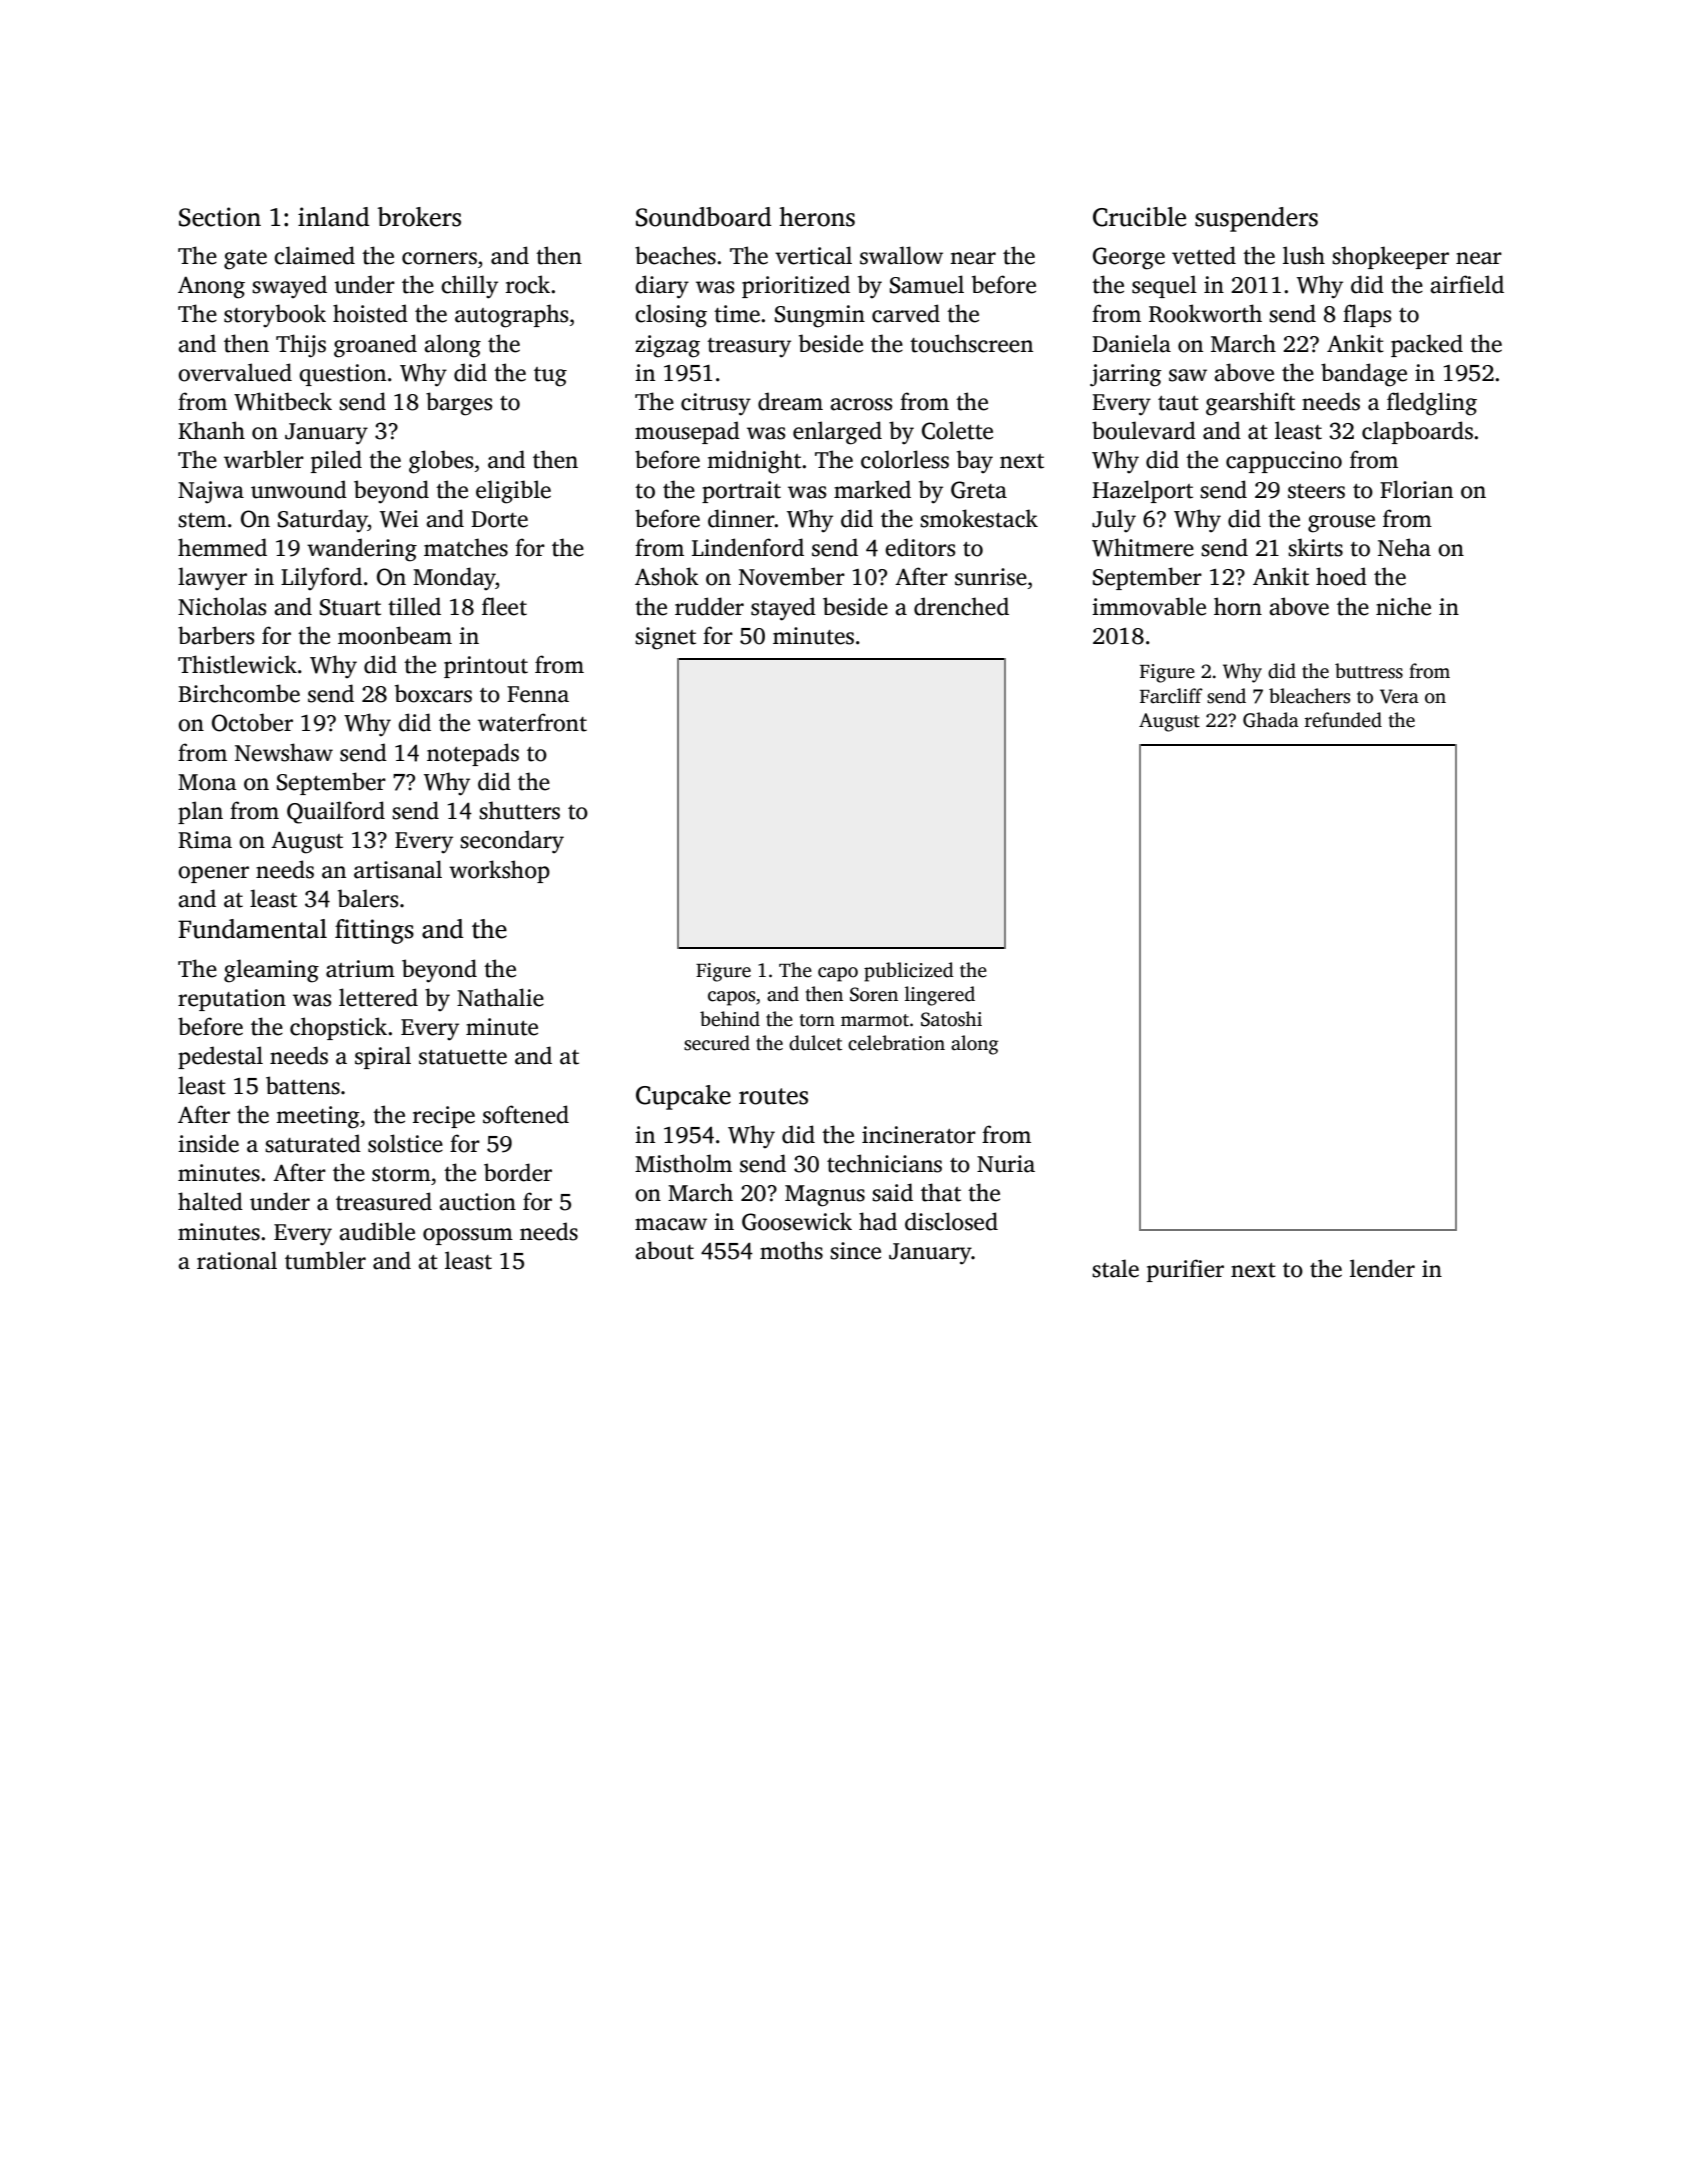  What do you see at coordinates (210, 1201) in the screenshot?
I see `halted` at bounding box center [210, 1201].
